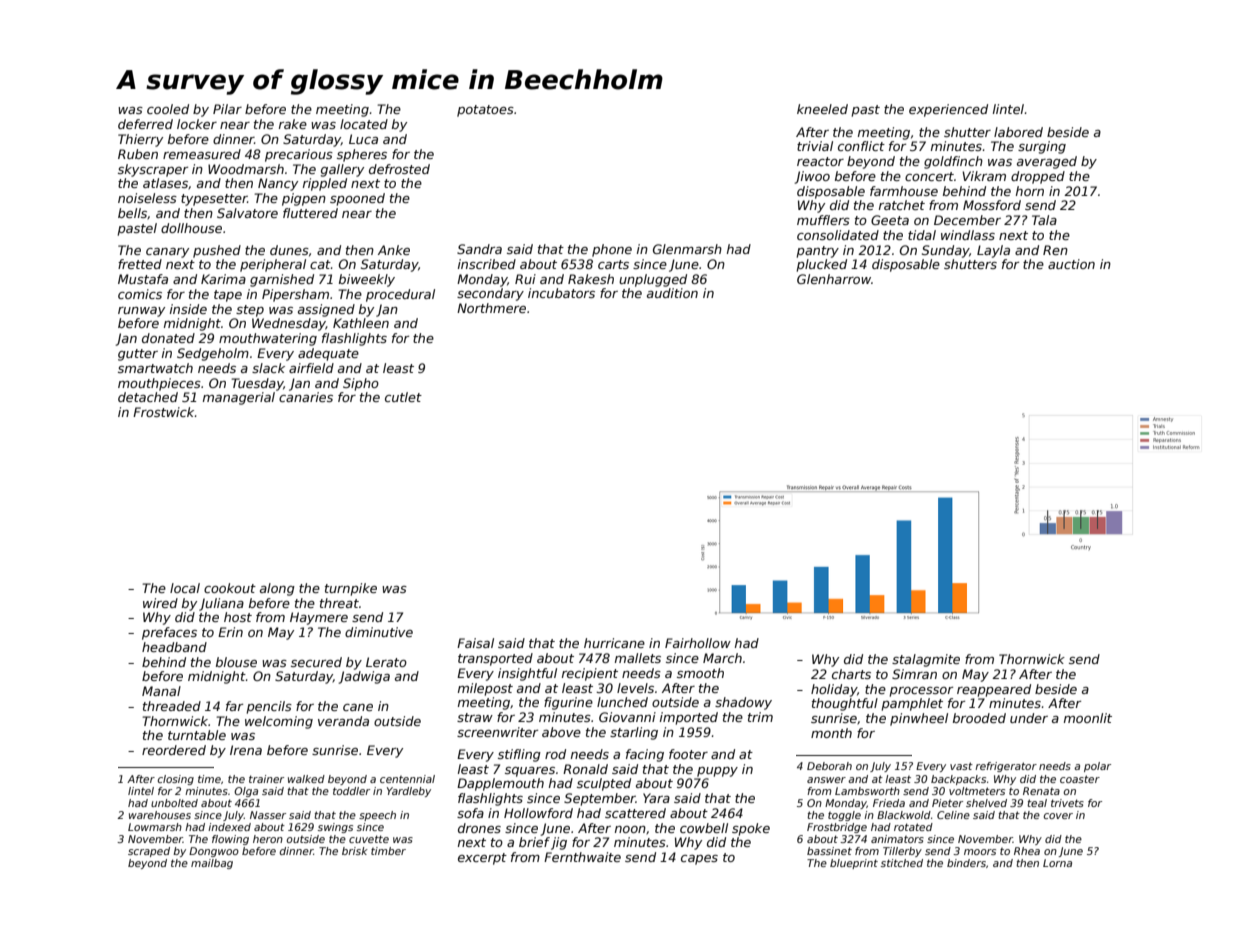 The width and height of the document is (1233, 952). I want to click on incubators, so click(561, 293).
